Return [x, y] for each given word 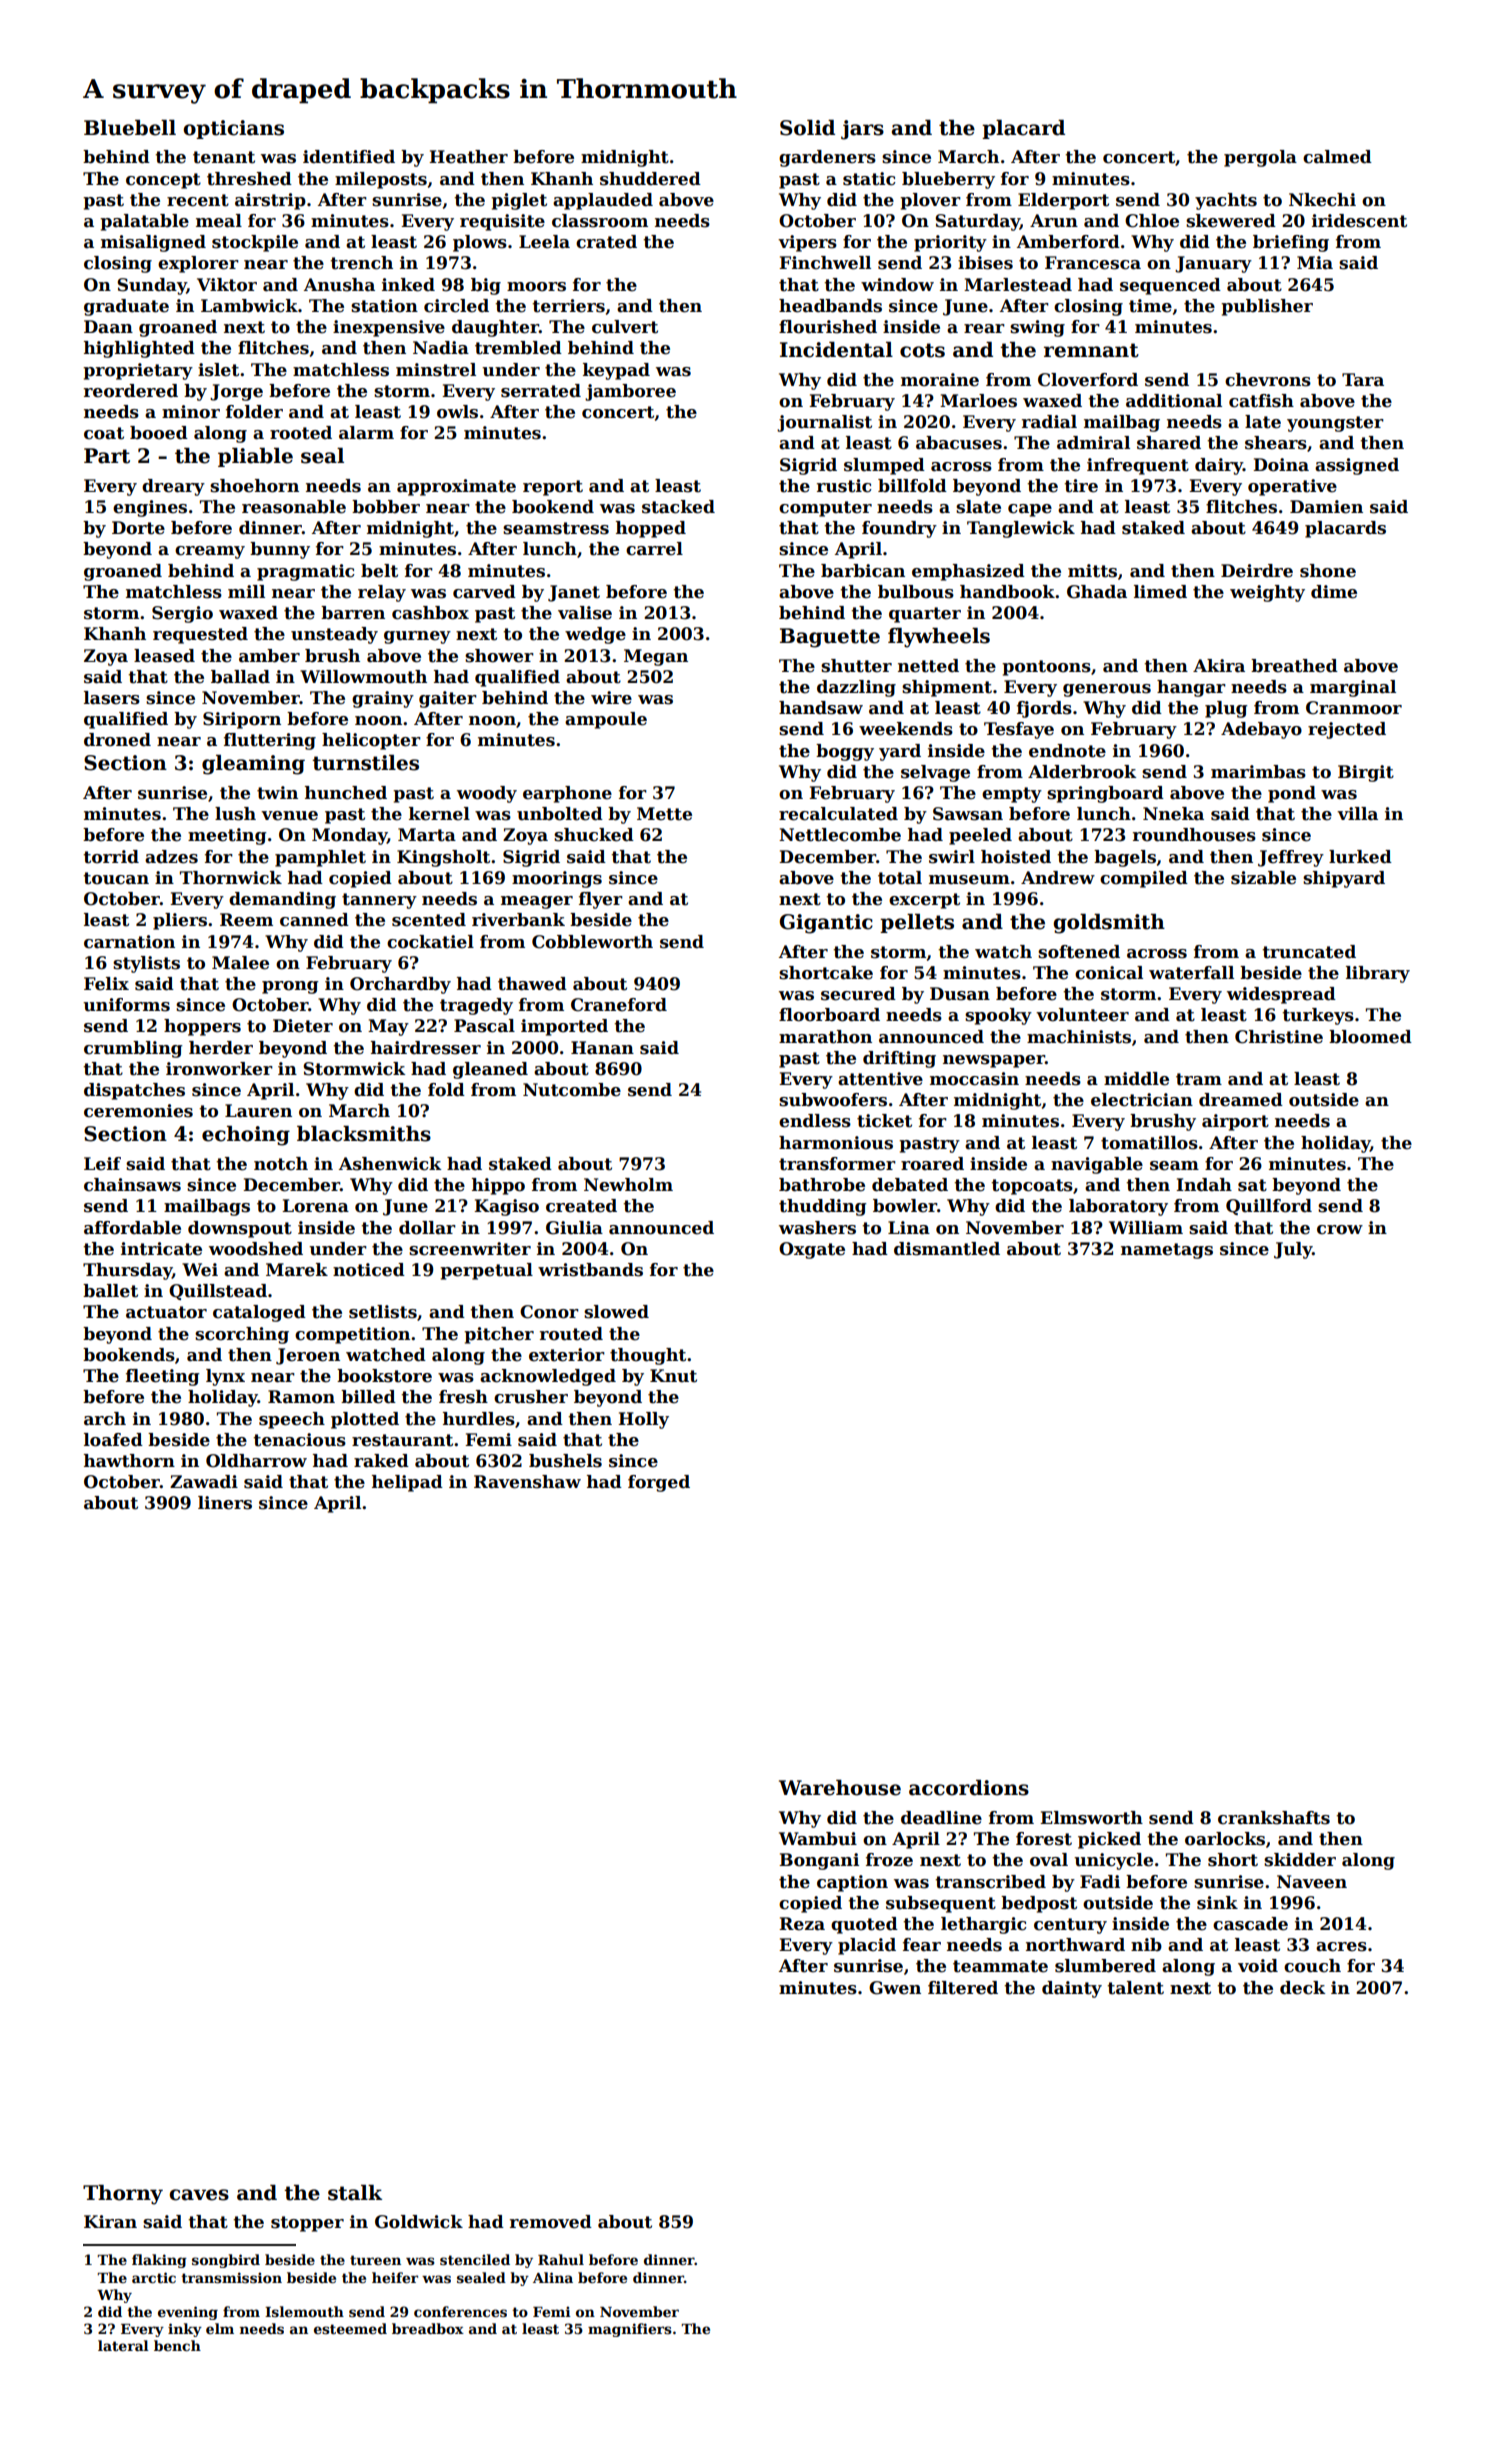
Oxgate [812, 1250]
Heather [468, 157]
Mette [664, 814]
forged [659, 1483]
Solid [807, 128]
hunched [346, 793]
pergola [1260, 158]
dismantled [947, 1249]
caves [199, 2195]
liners [225, 1503]
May [388, 1027]
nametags [1167, 1251]
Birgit [1366, 773]
